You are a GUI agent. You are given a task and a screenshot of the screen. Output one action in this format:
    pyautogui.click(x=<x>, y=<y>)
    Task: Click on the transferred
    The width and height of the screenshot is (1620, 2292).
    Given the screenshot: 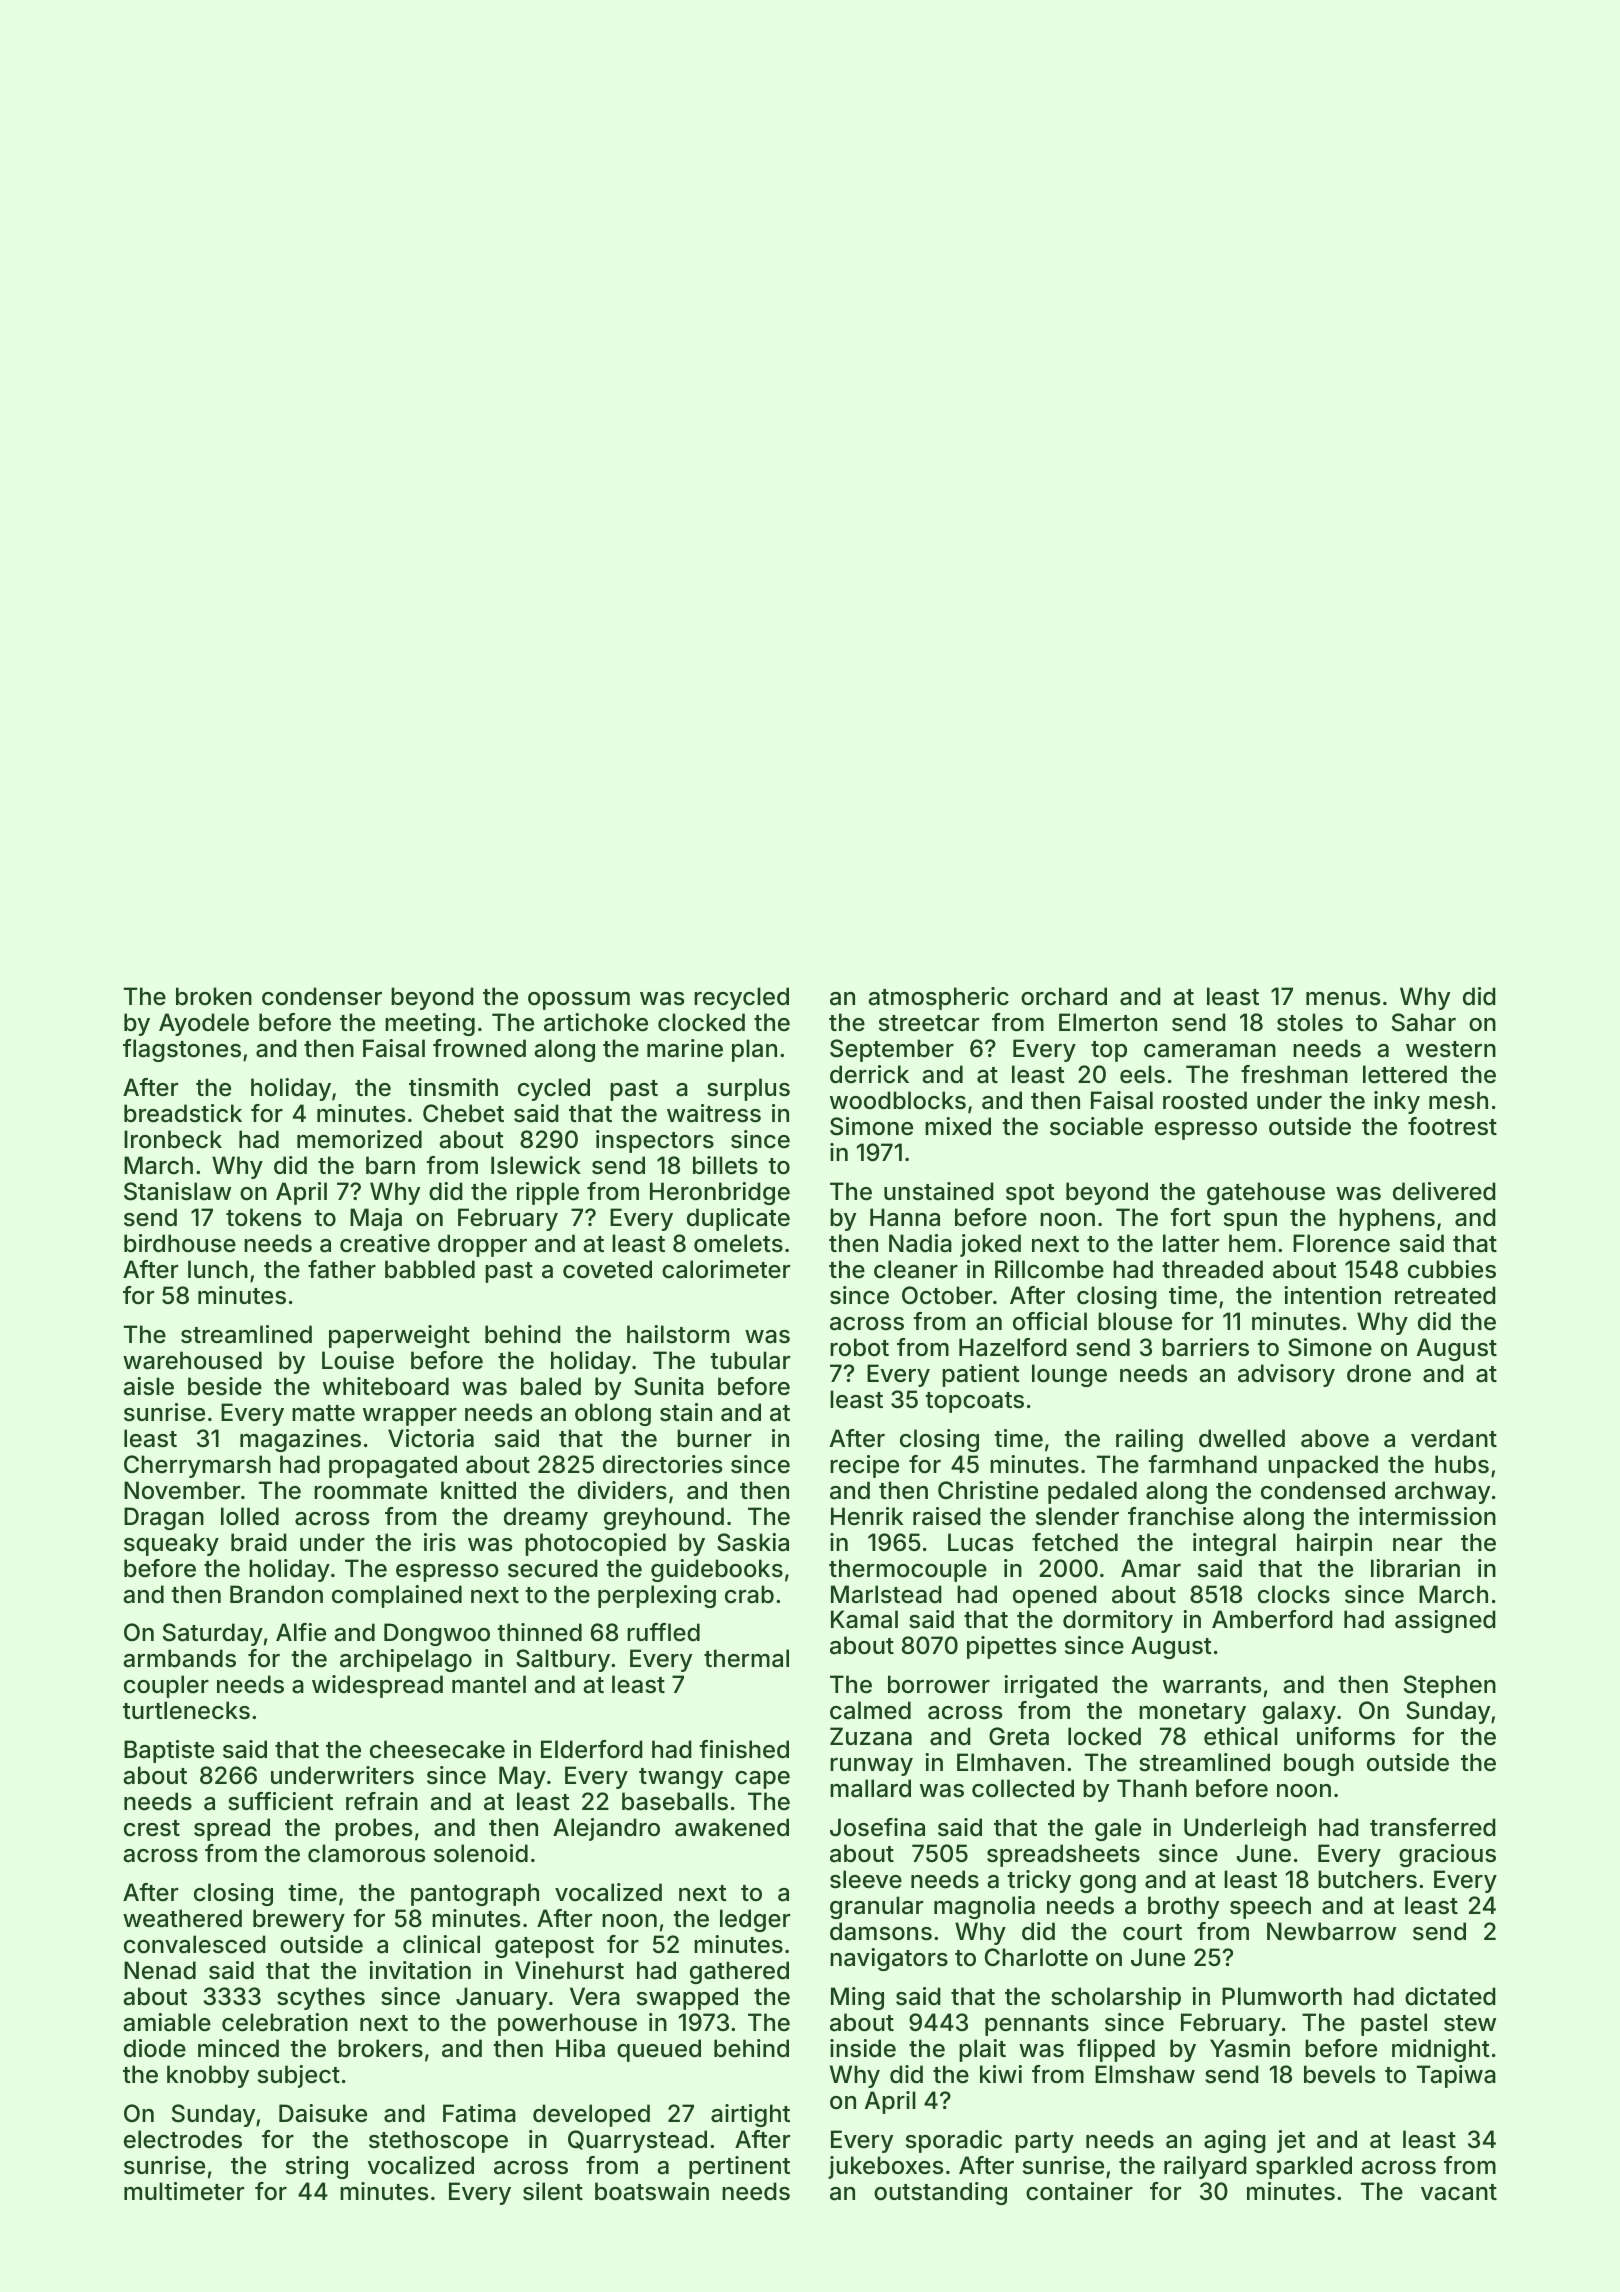 What is the action you would take?
    pyautogui.click(x=1433, y=1827)
